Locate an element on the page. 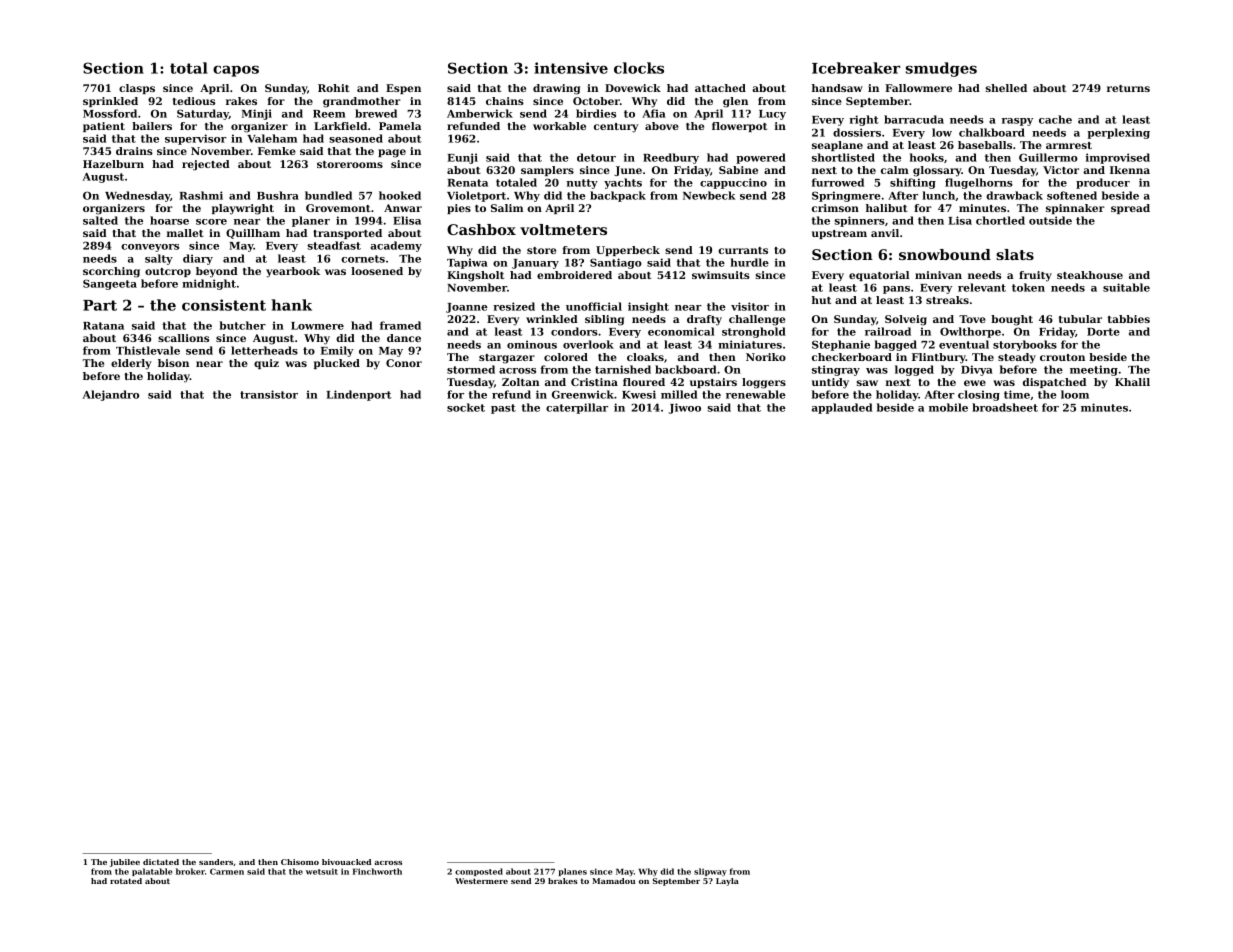 The image size is (1233, 952). capos is located at coordinates (236, 71).
